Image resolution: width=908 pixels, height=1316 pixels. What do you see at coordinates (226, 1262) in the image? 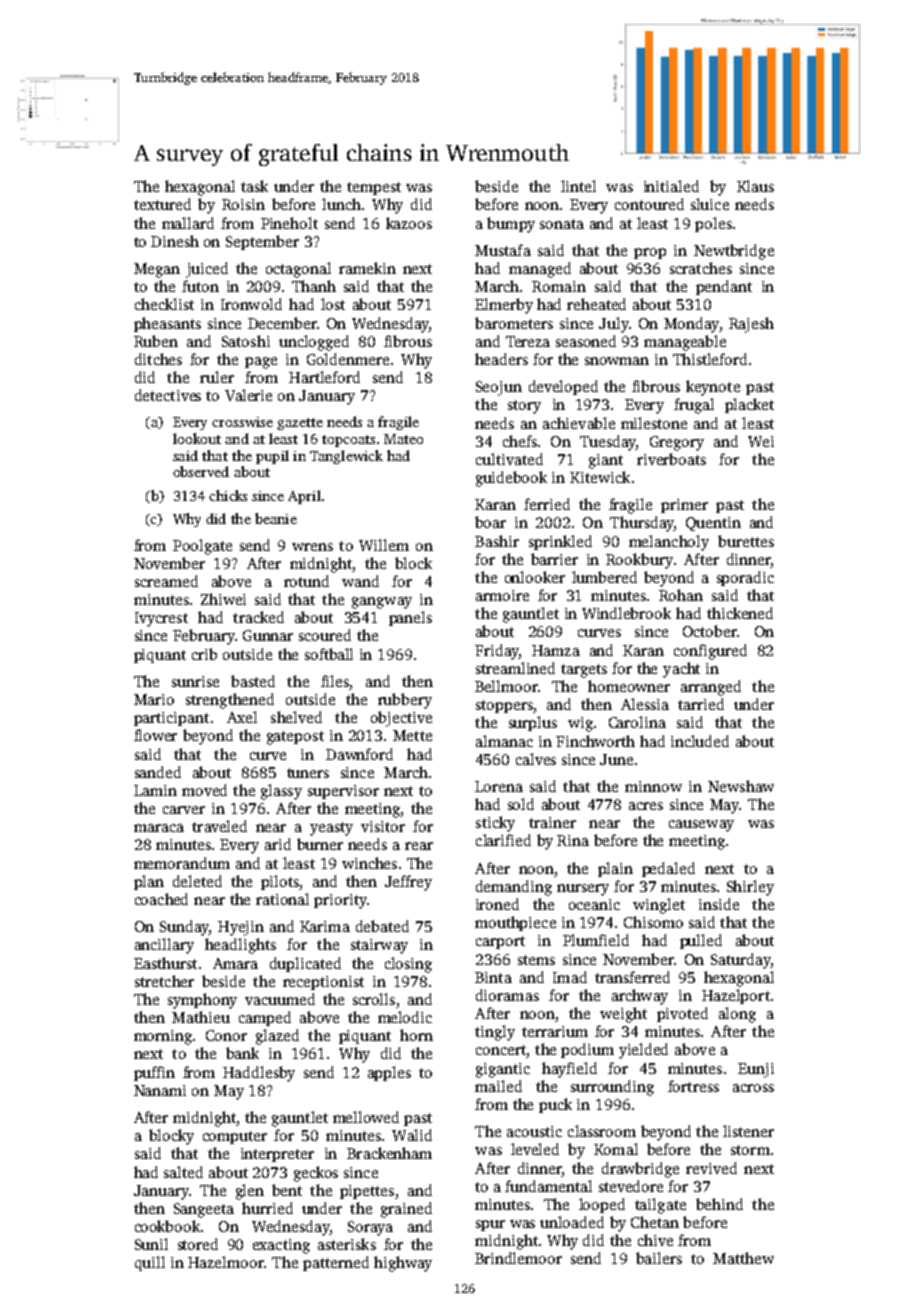
I see `Hazelmoor` at bounding box center [226, 1262].
